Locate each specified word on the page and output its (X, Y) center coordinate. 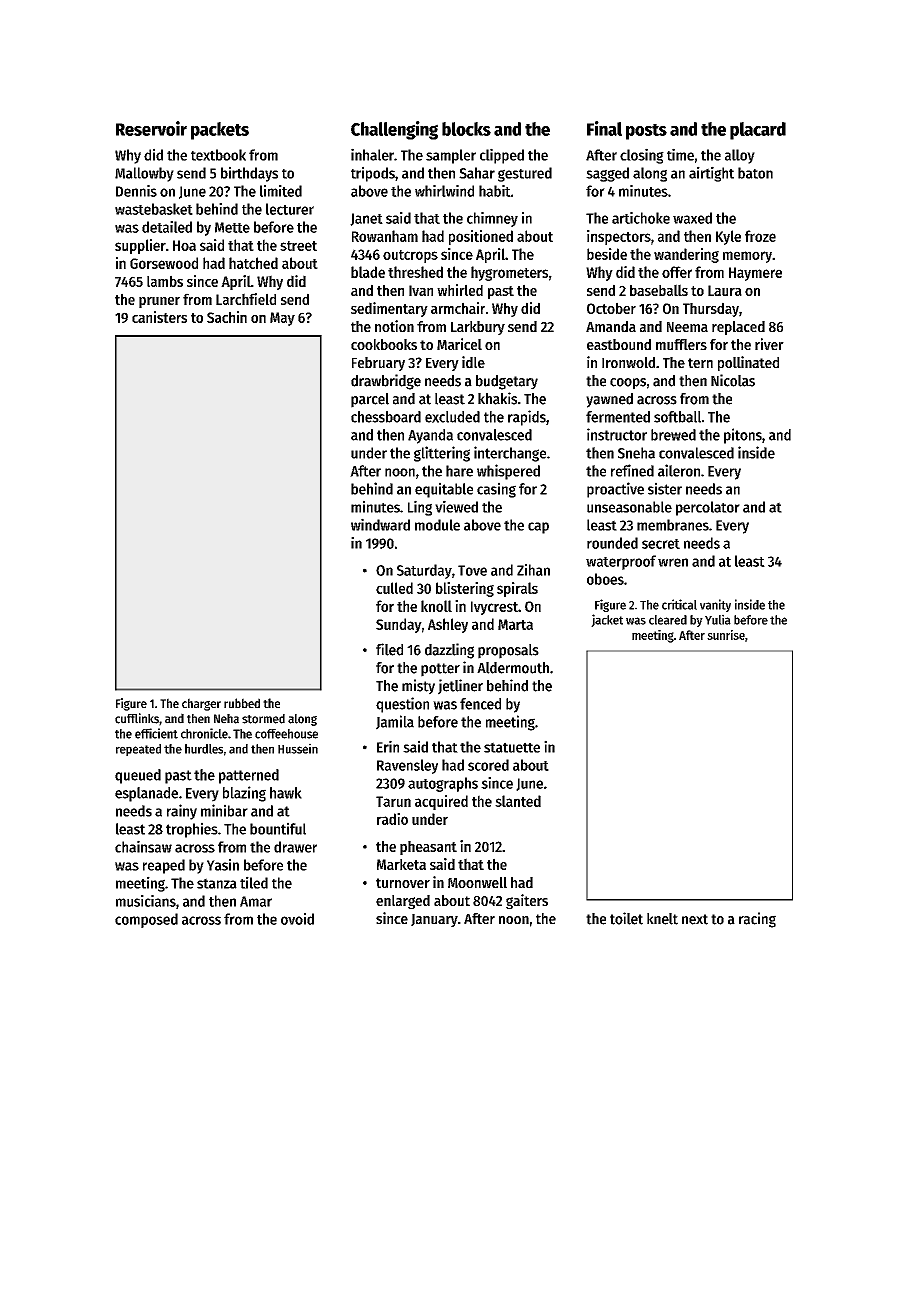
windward (380, 524)
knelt (662, 919)
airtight (711, 174)
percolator (708, 508)
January (434, 920)
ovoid (297, 919)
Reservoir (151, 128)
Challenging (394, 130)
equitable (444, 490)
